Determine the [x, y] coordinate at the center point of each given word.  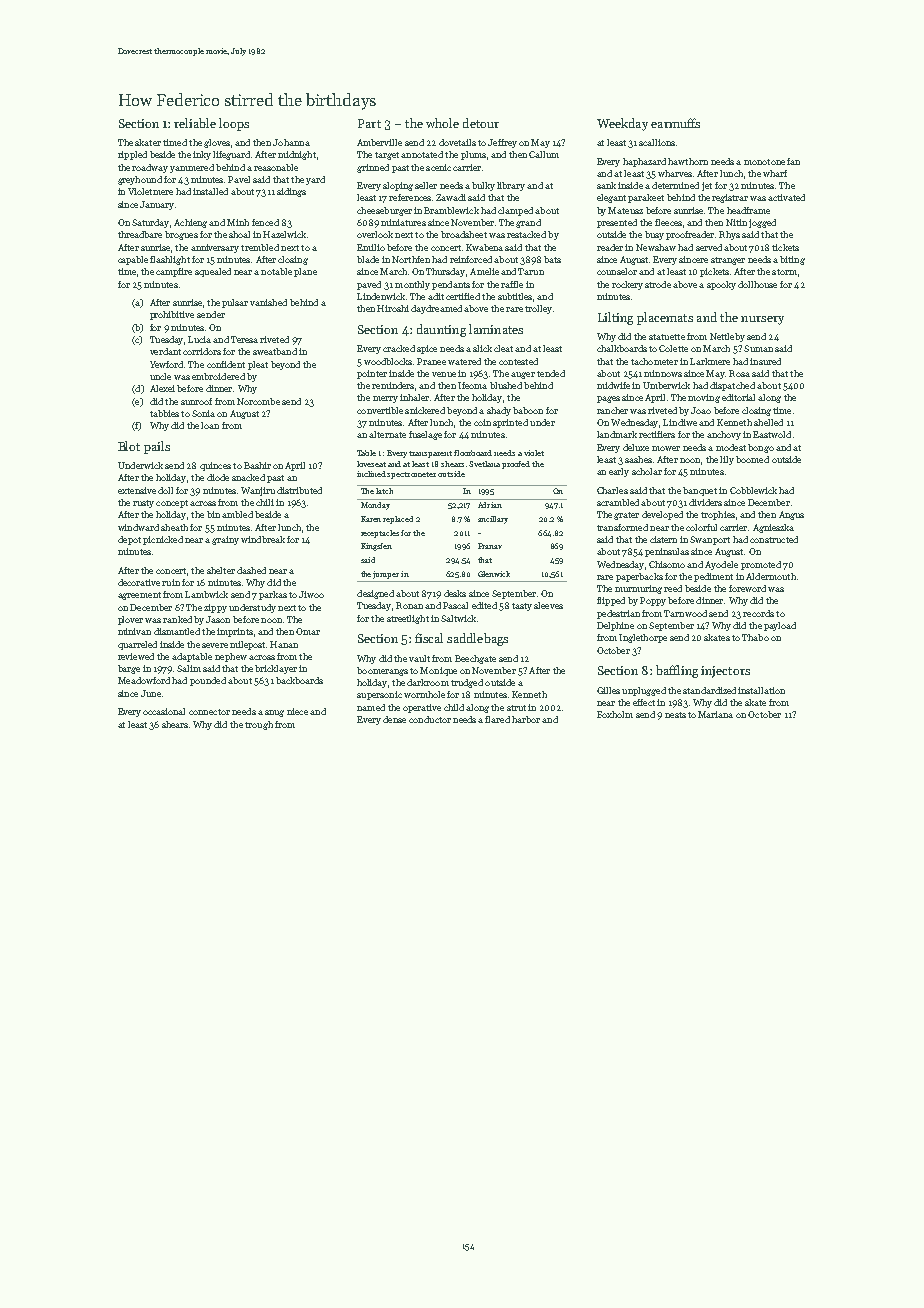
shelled [768, 422]
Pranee [431, 361]
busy [654, 235]
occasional [164, 711]
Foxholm [615, 714]
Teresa [244, 339]
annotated [422, 154]
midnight [297, 155]
